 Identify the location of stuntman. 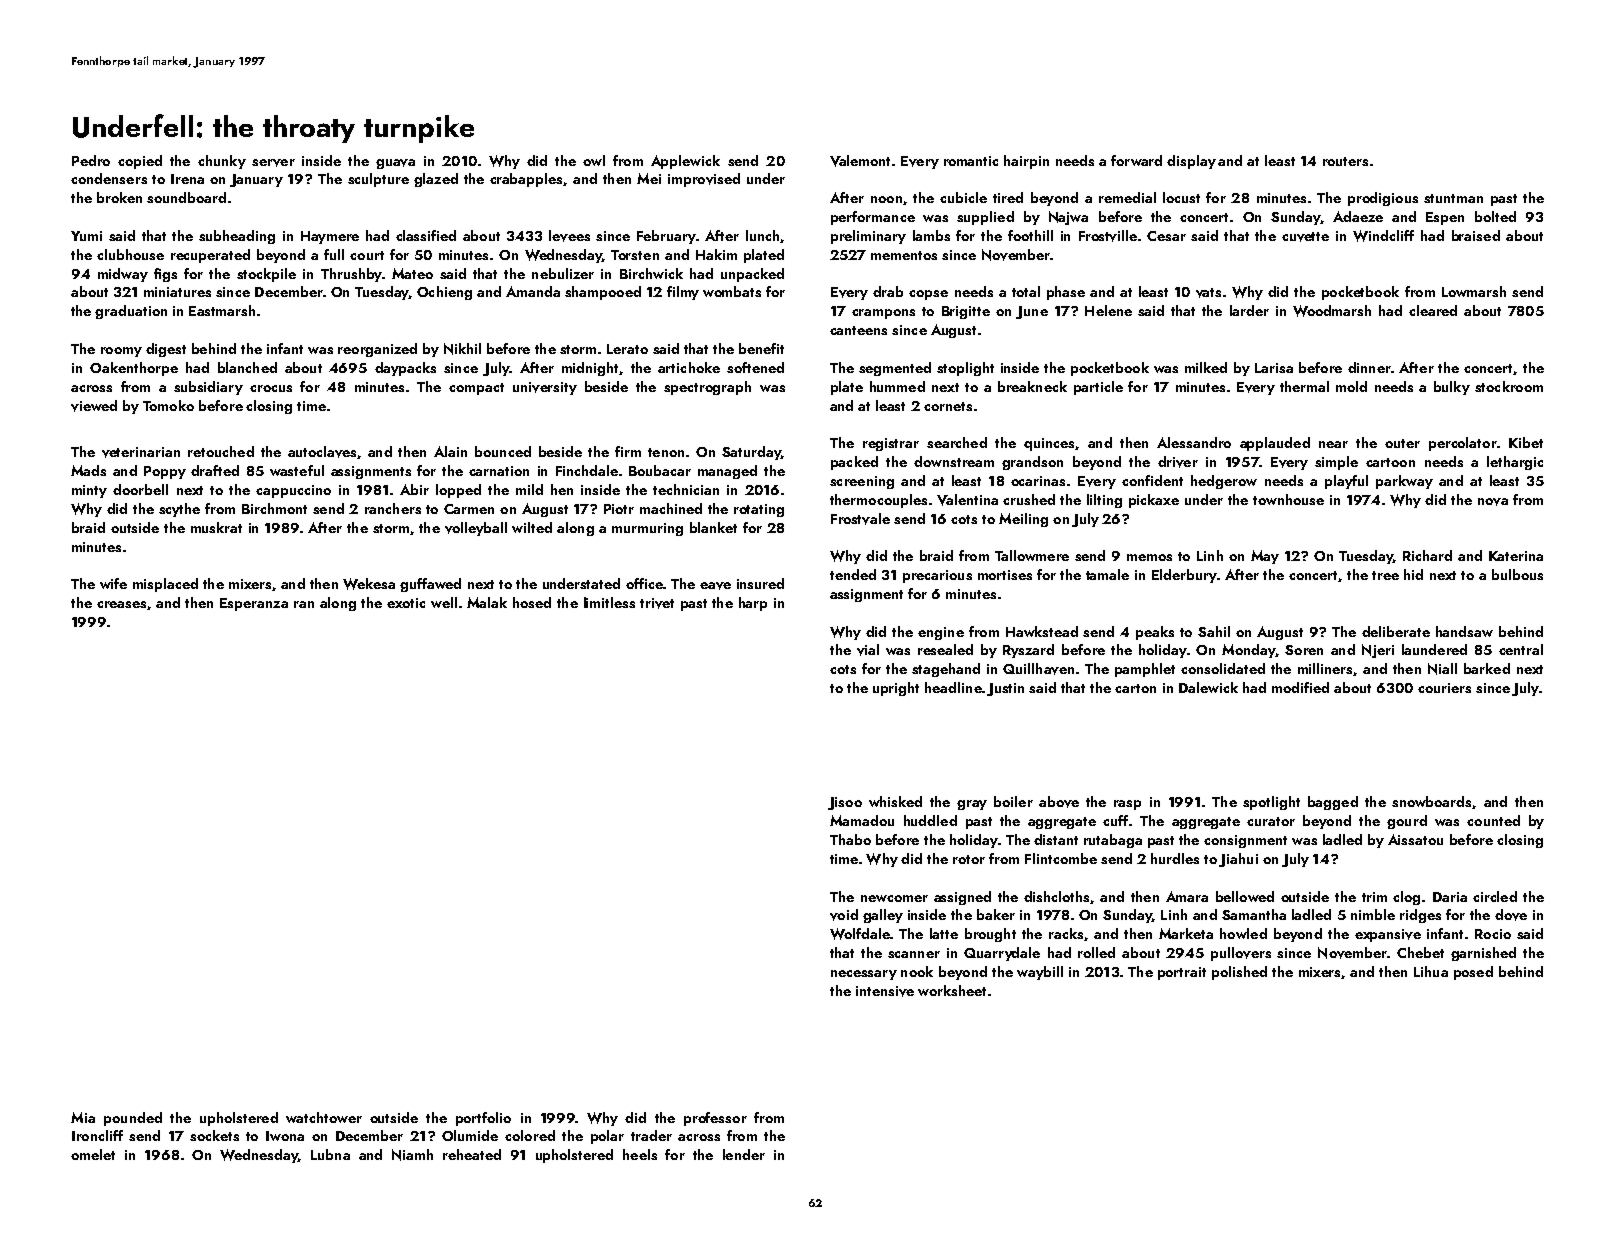
(1453, 198).
